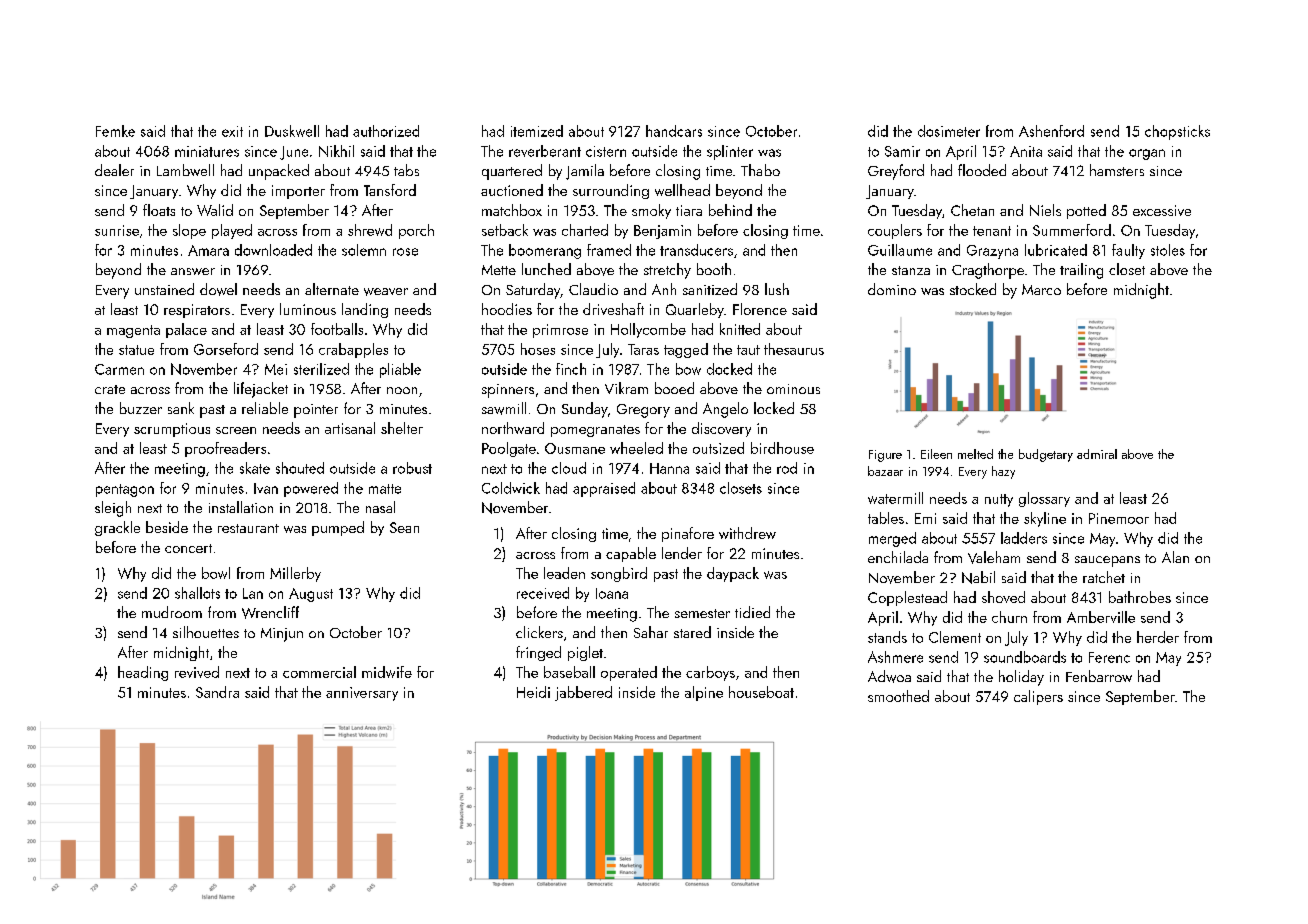  I want to click on booth, so click(714, 269).
